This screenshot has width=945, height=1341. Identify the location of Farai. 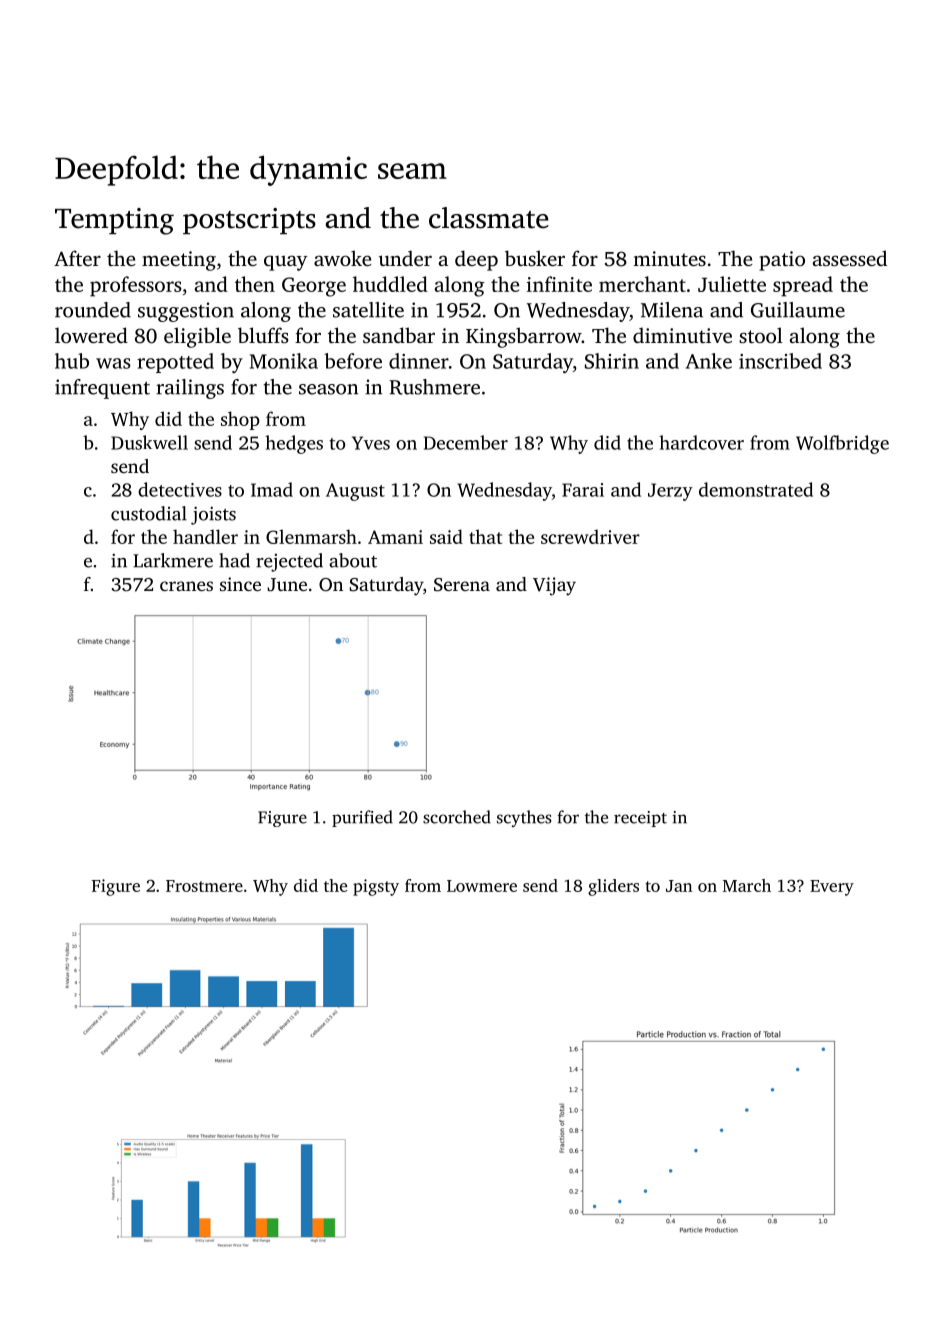
(583, 490).
